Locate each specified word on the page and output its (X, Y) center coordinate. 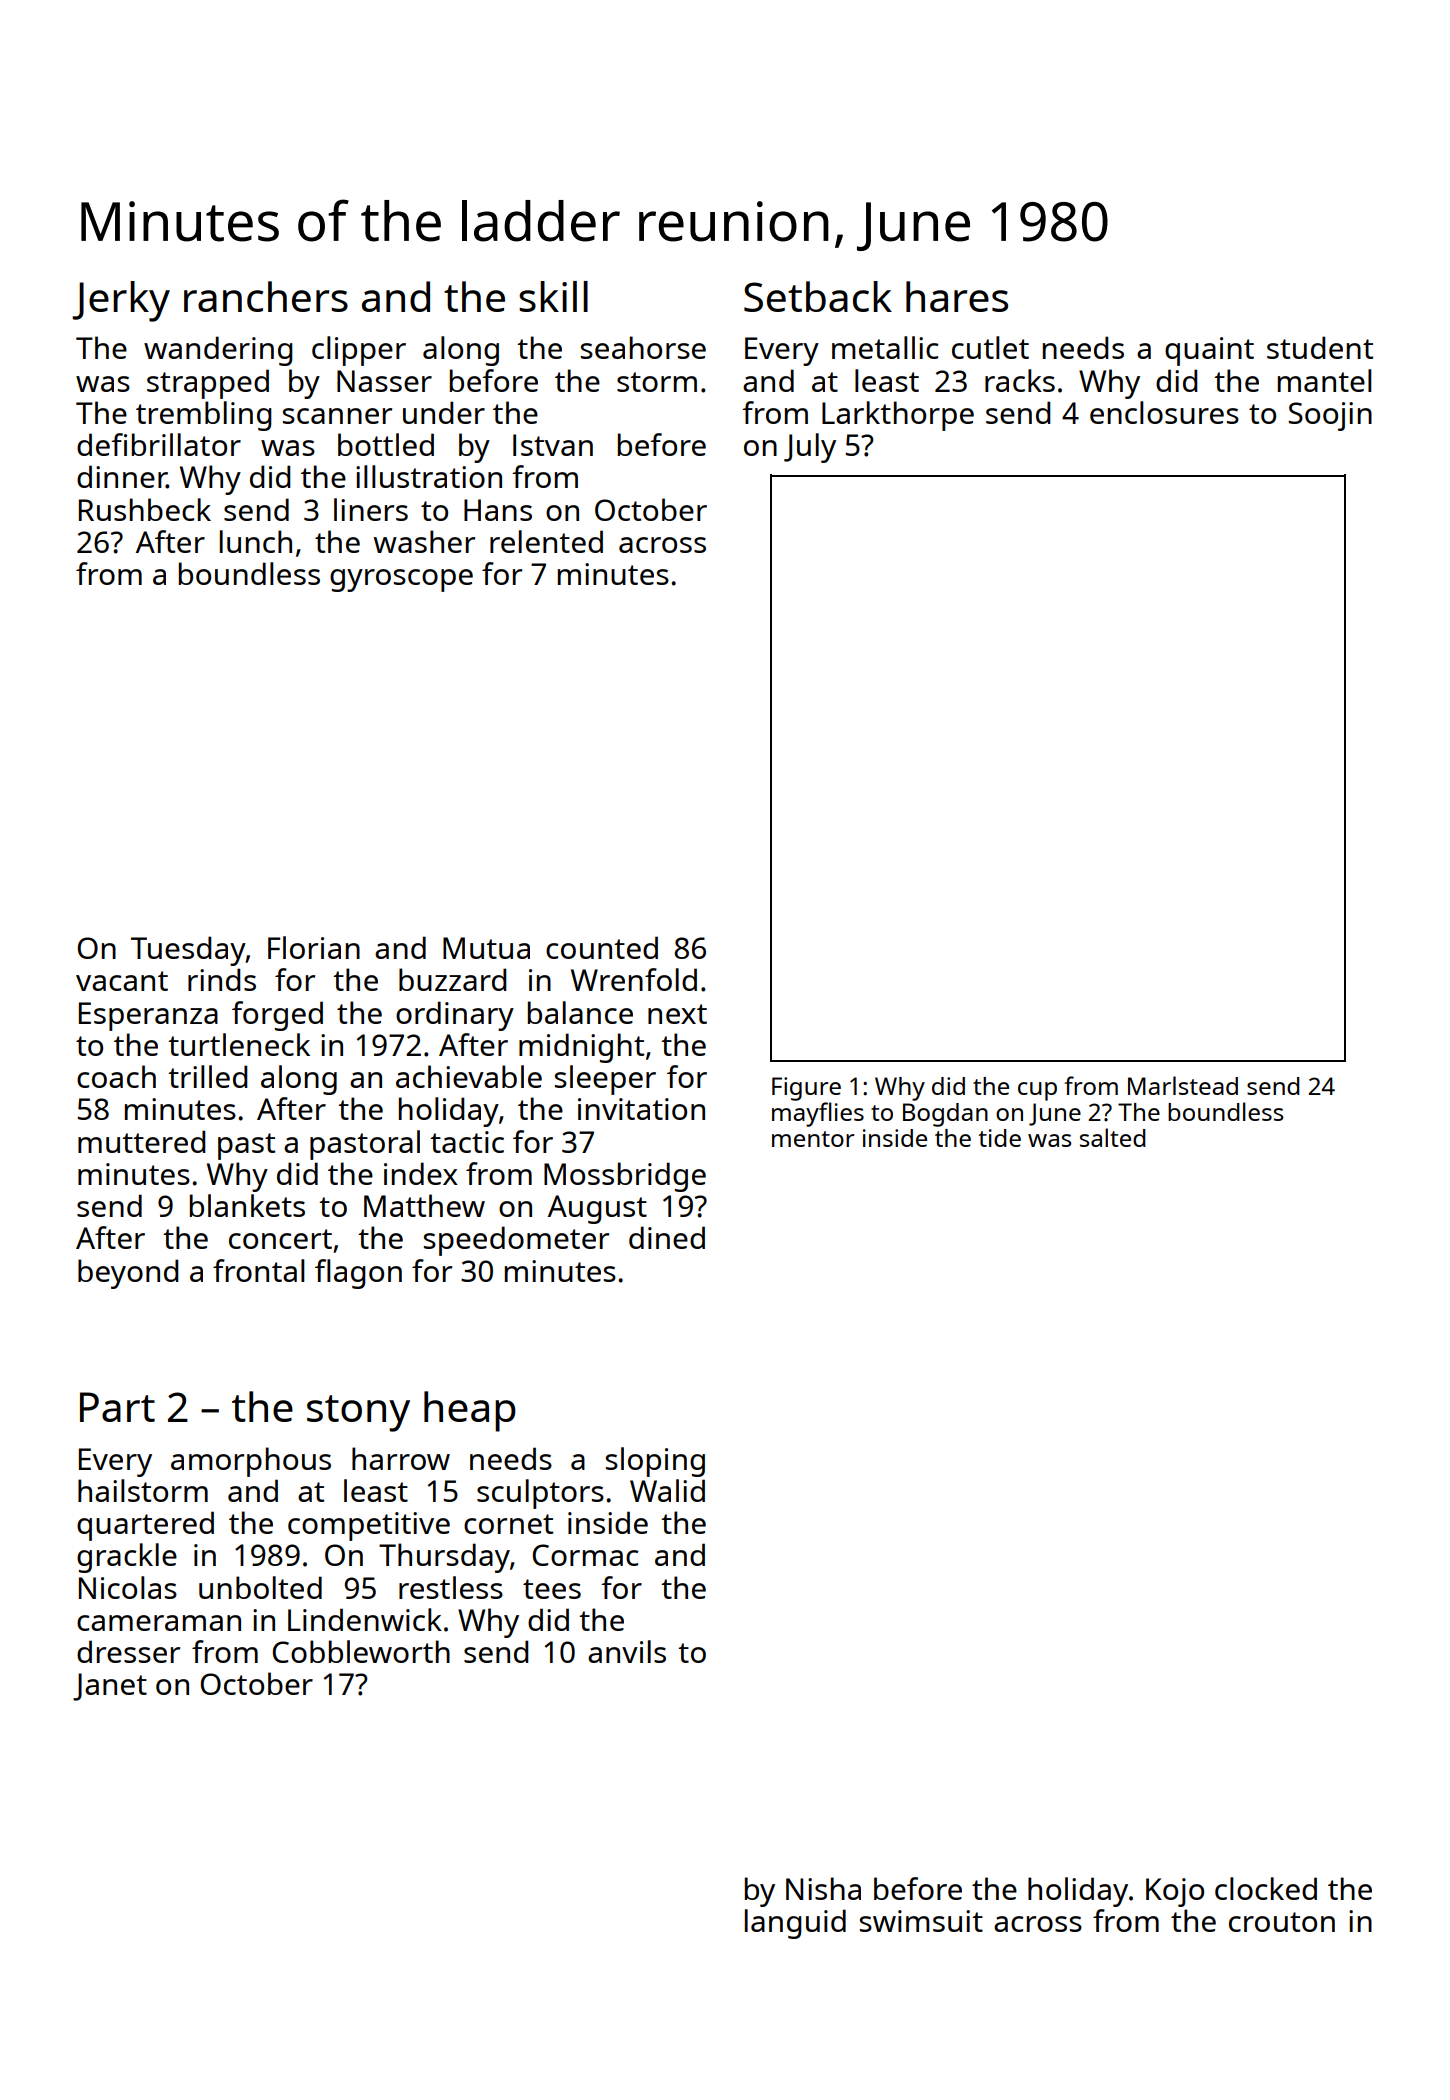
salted (1113, 1137)
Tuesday (188, 951)
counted (602, 947)
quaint (1209, 351)
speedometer (516, 1241)
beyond (128, 1274)
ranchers (266, 296)
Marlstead (1183, 1085)
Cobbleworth (361, 1651)
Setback (818, 296)
